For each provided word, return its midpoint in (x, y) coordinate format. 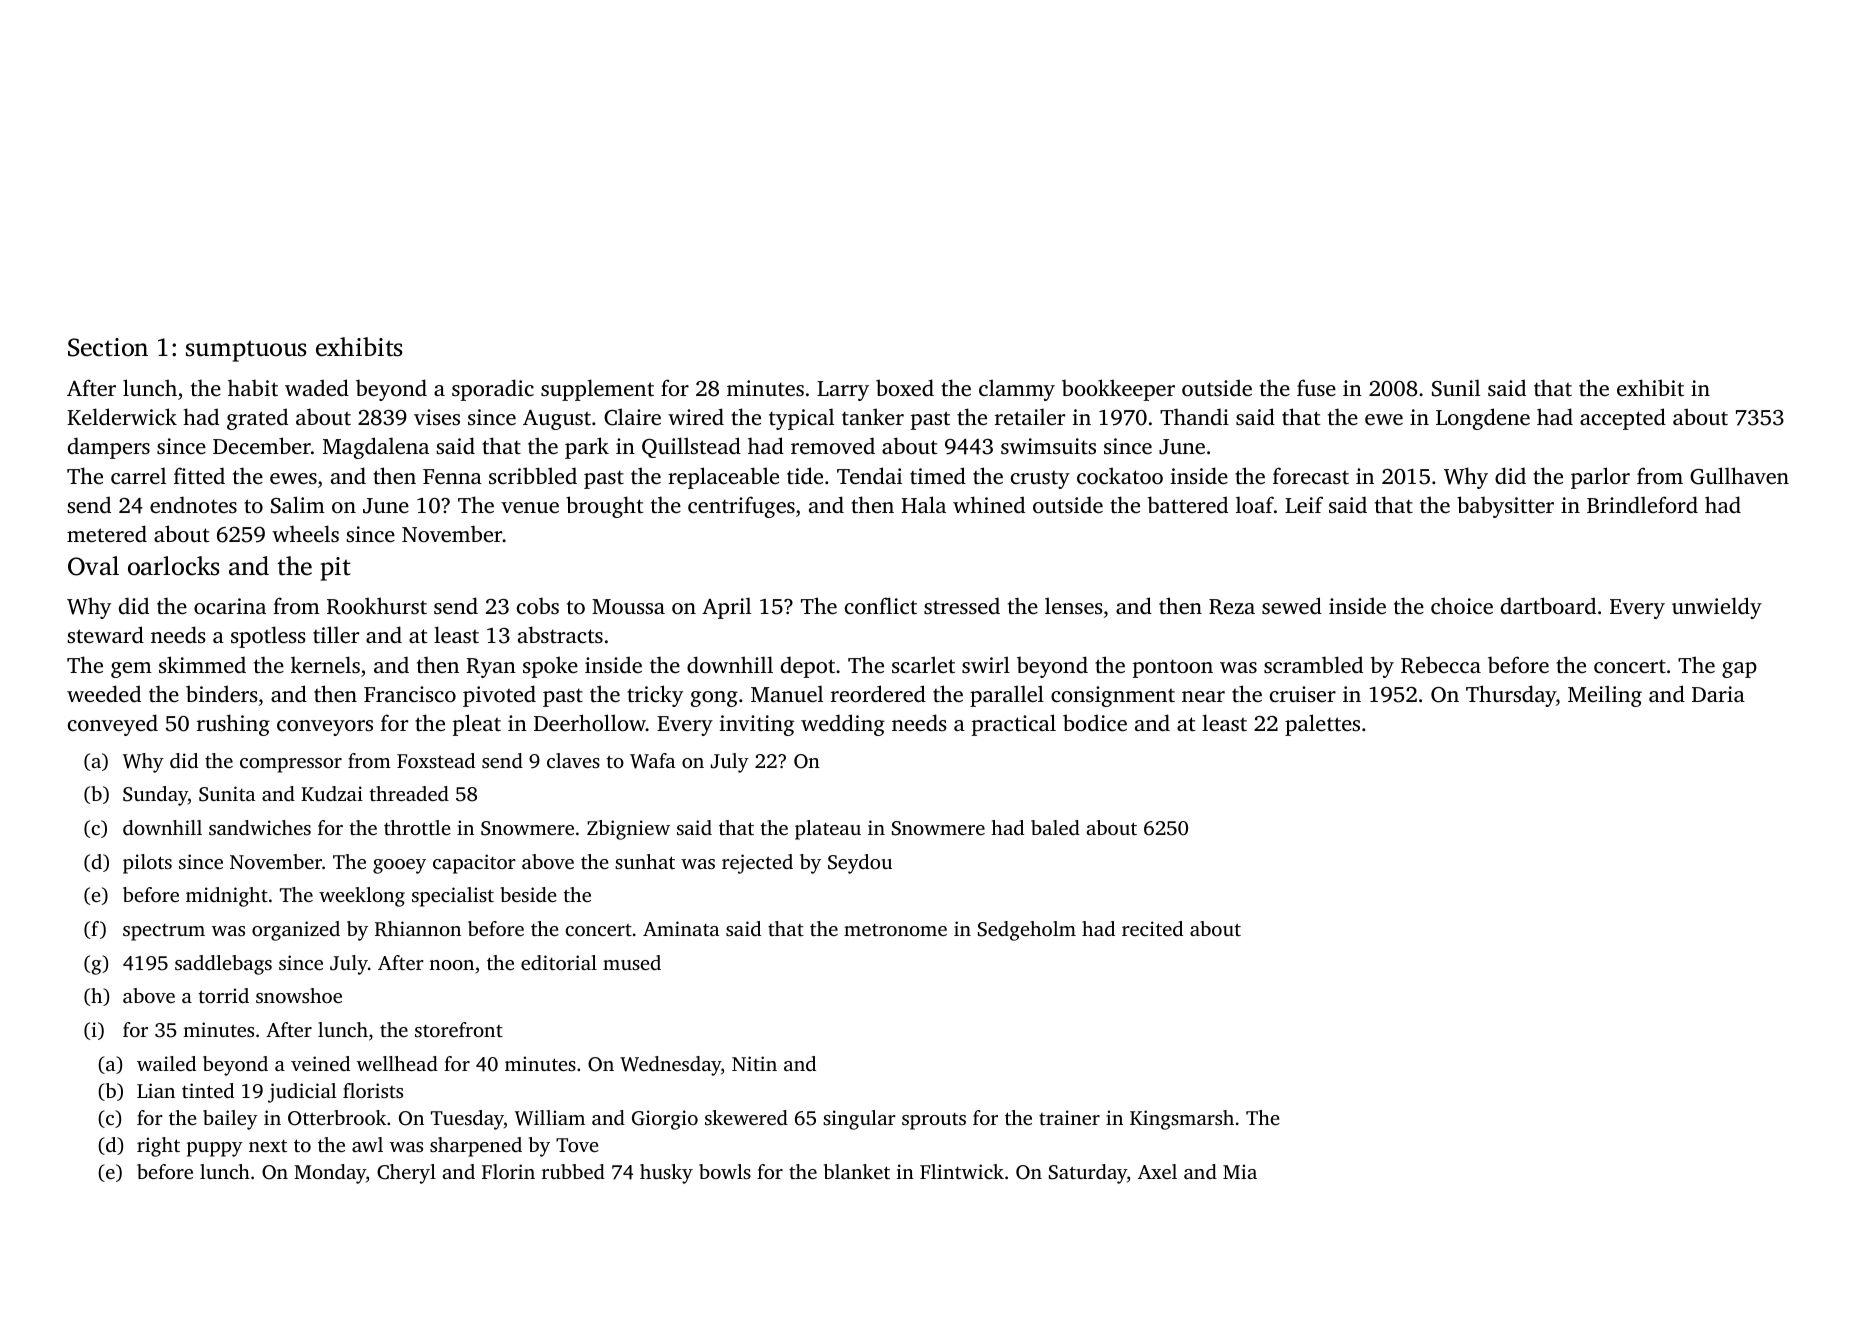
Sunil (1456, 388)
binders (222, 693)
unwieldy (1717, 608)
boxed (905, 387)
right (158, 1147)
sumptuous (246, 351)
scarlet (923, 664)
